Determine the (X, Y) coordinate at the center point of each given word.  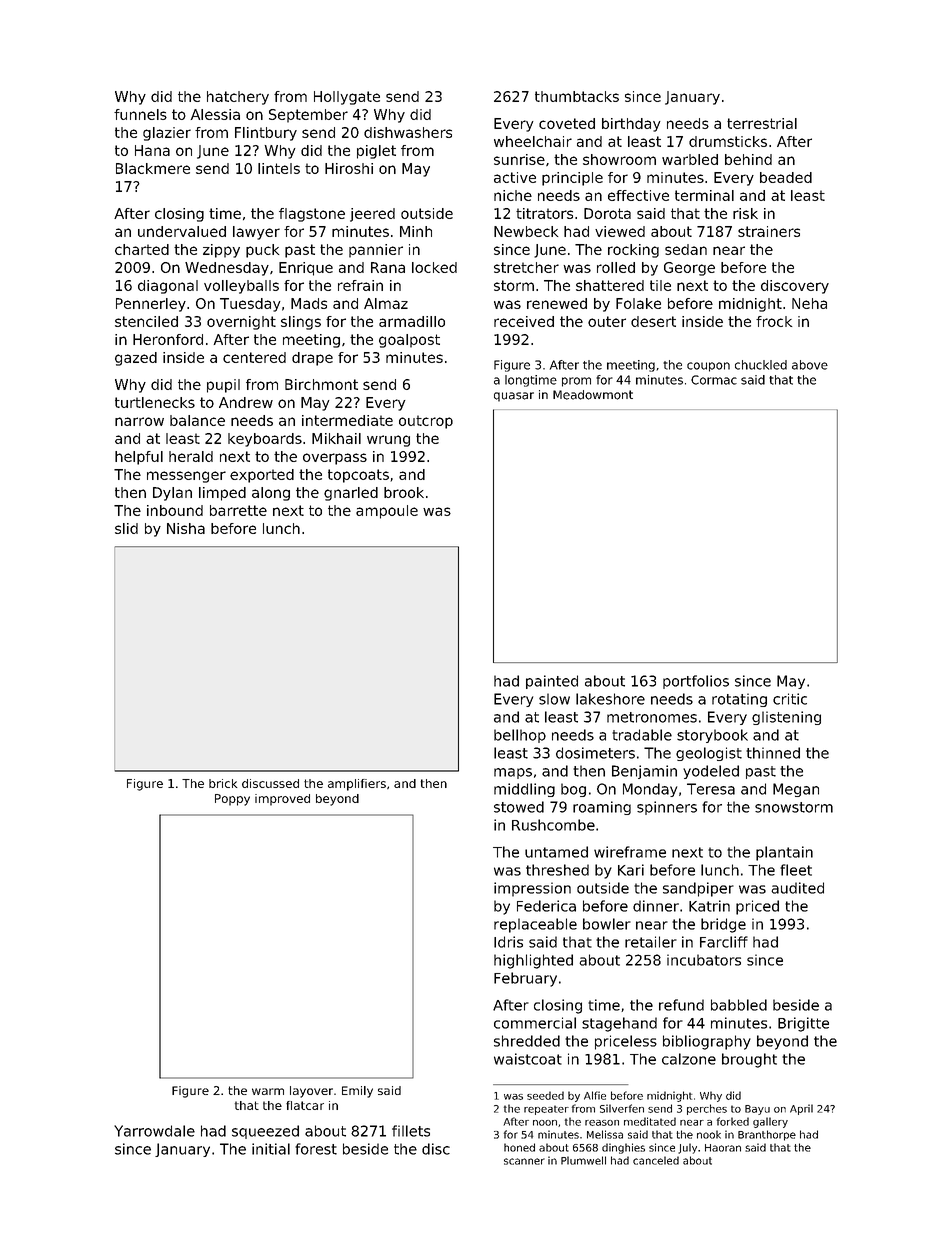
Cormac (714, 380)
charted (142, 249)
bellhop (520, 736)
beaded (786, 177)
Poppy (232, 800)
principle (572, 179)
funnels (140, 114)
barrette (238, 510)
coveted (567, 123)
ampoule (387, 512)
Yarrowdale (154, 1131)
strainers (769, 231)
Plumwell (583, 1160)
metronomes (652, 717)
